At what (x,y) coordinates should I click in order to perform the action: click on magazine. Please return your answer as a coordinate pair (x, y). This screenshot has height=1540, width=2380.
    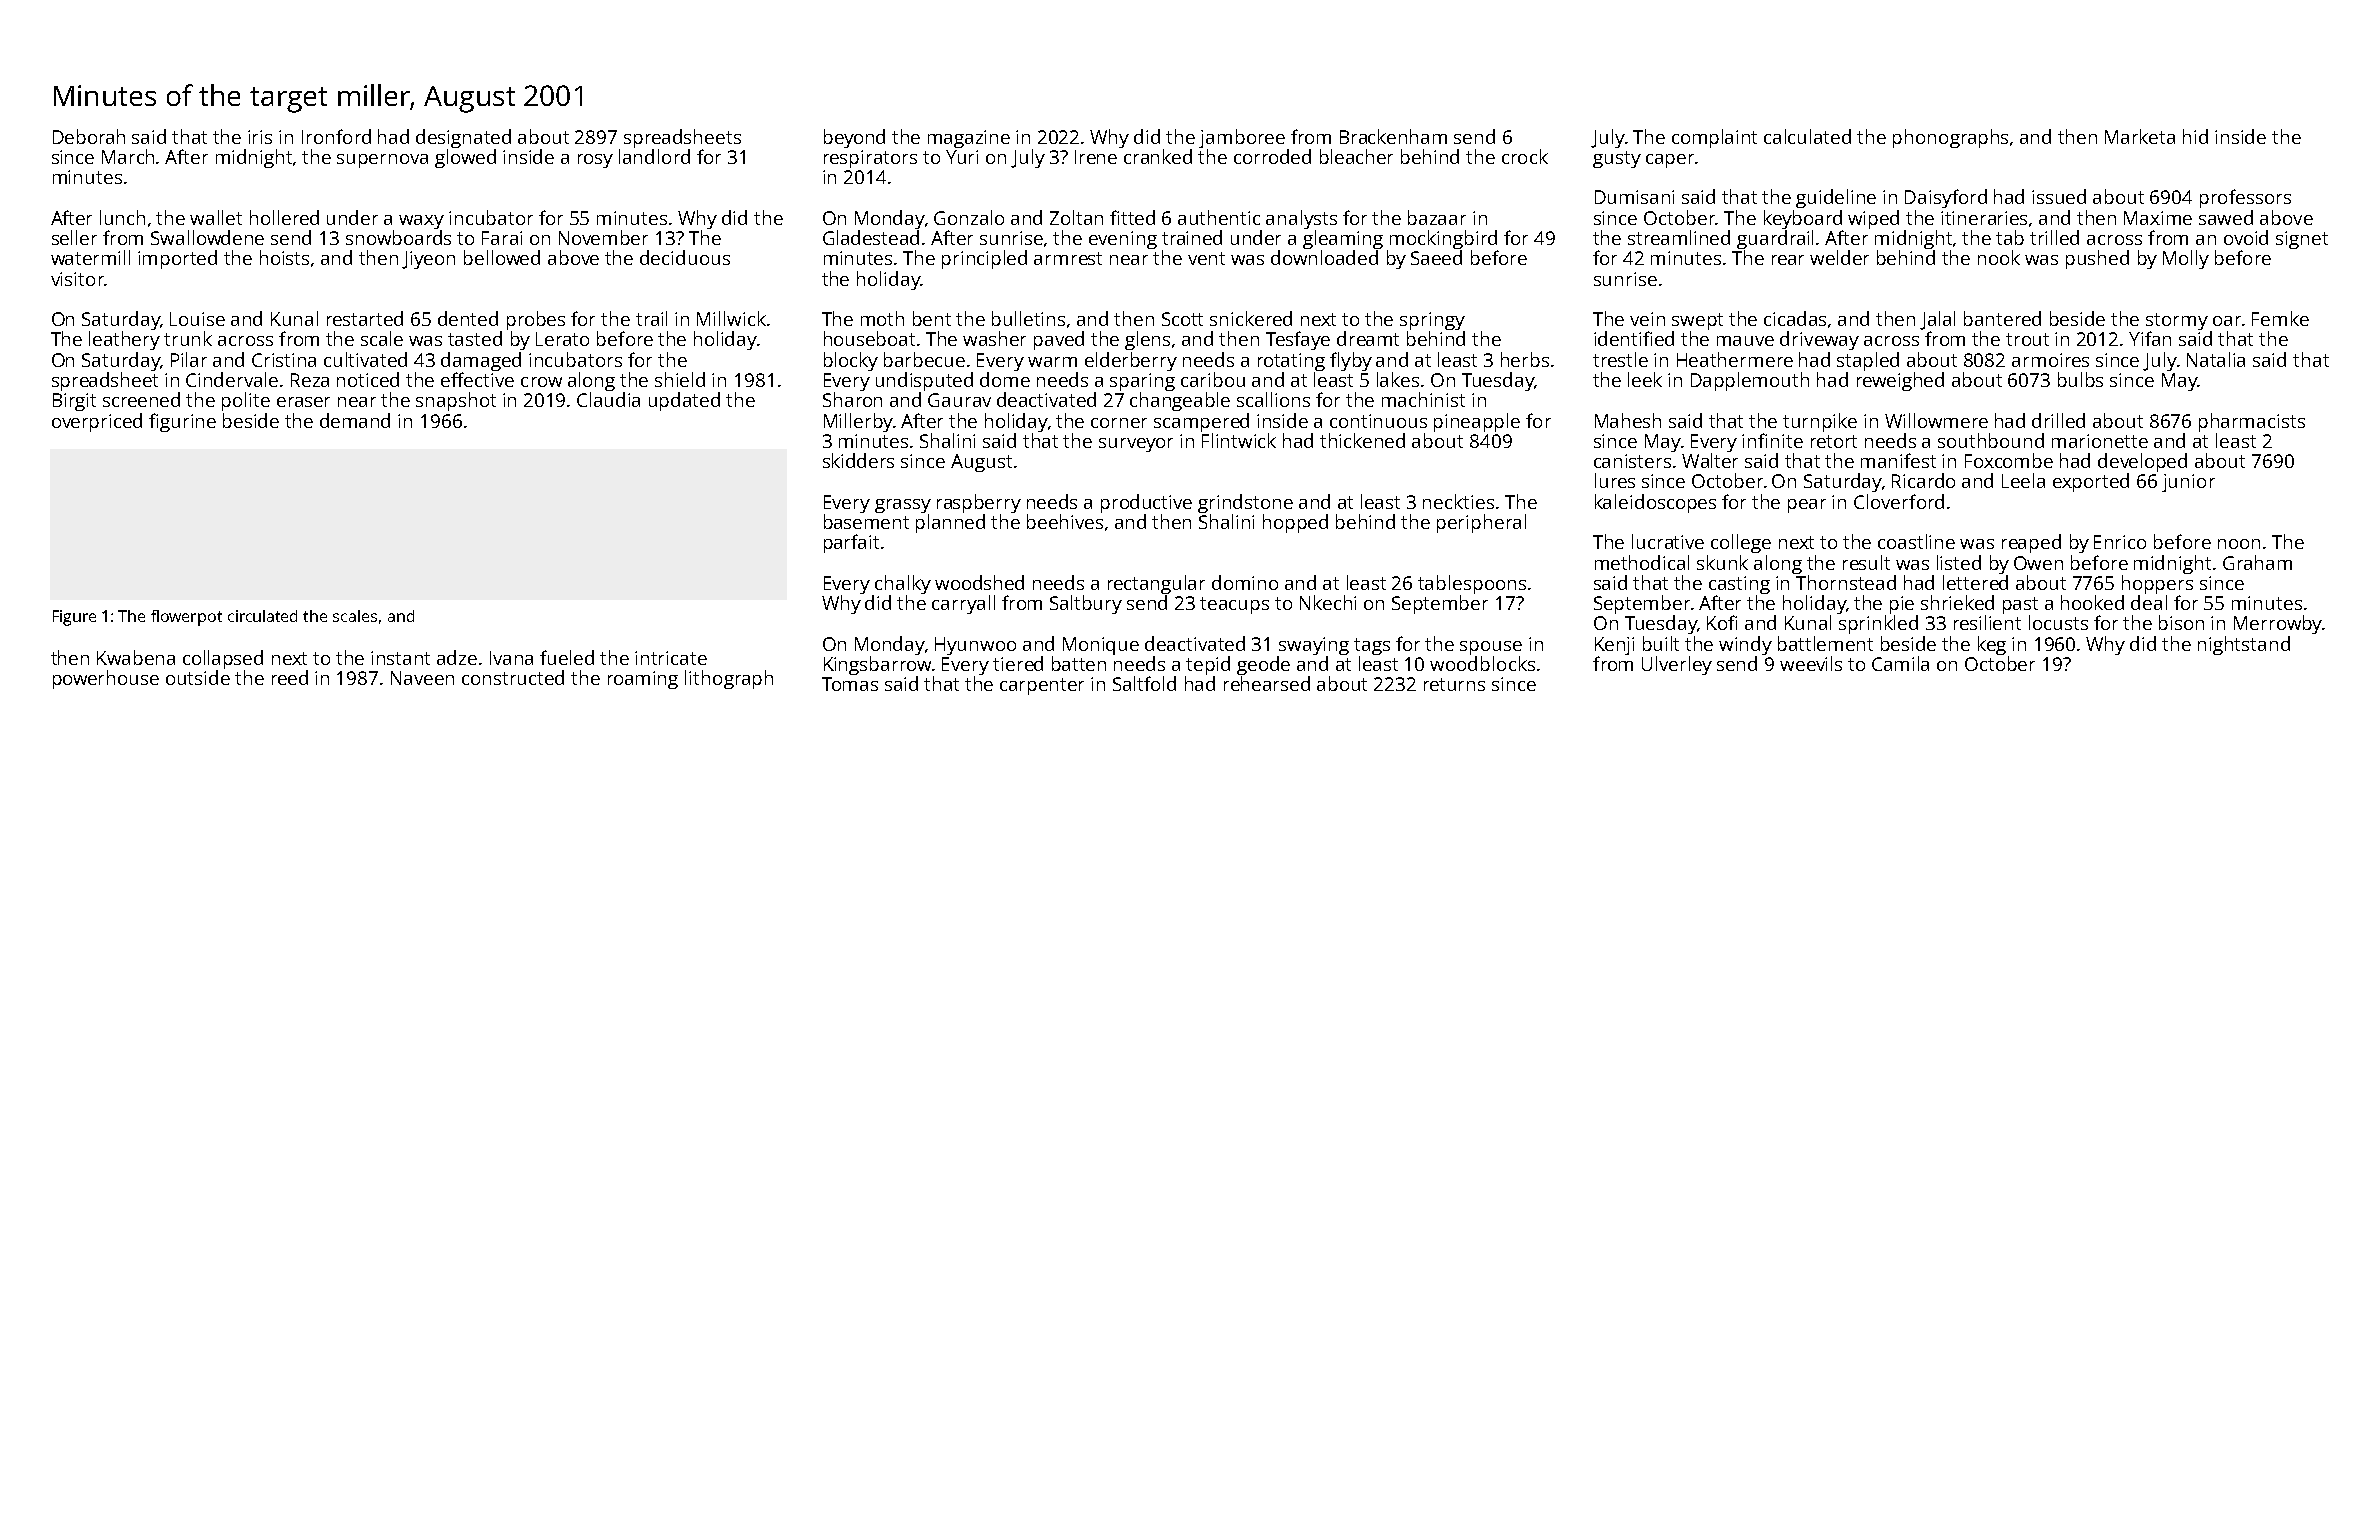
    Looking at the image, I should click on (969, 139).
